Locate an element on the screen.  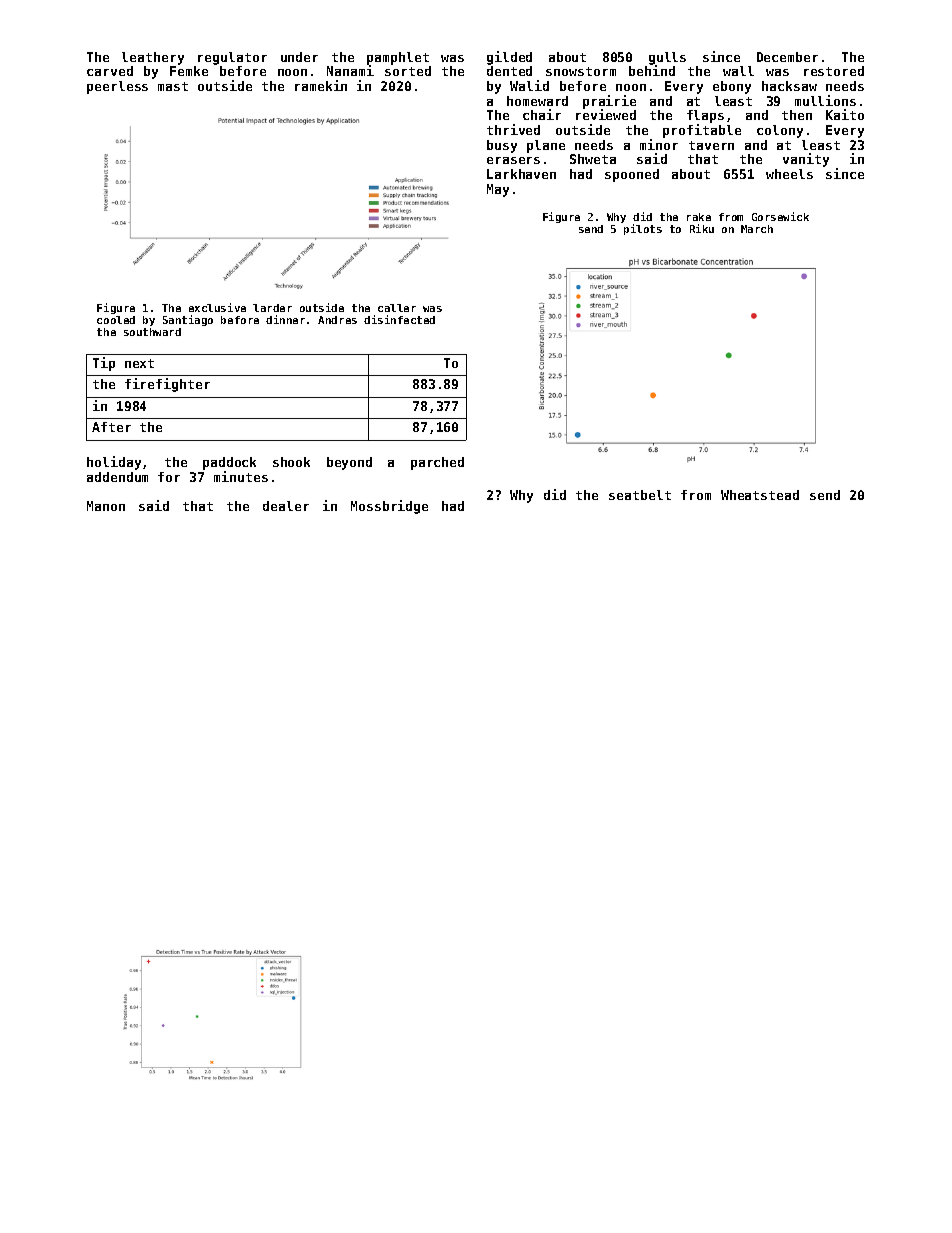
parched is located at coordinates (437, 463).
